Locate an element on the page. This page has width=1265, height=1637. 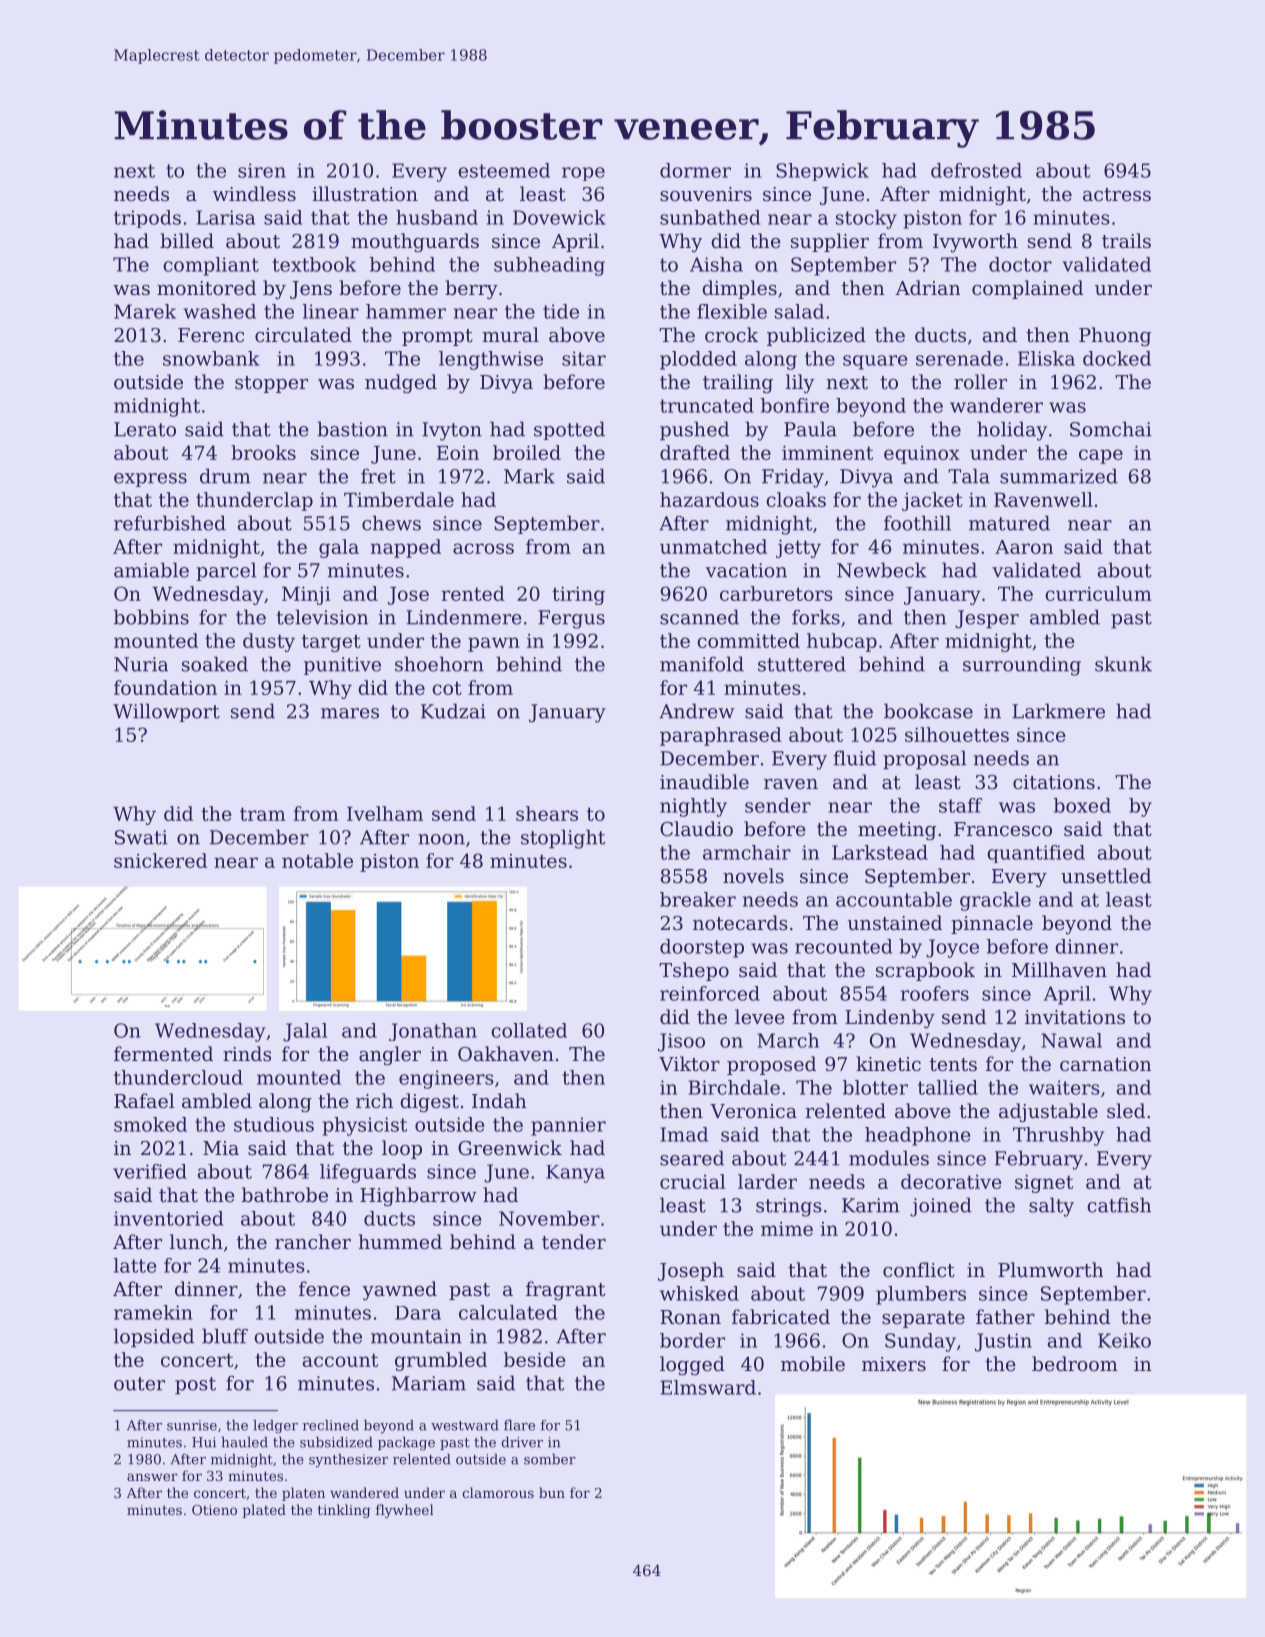
clamorous is located at coordinates (498, 1492).
